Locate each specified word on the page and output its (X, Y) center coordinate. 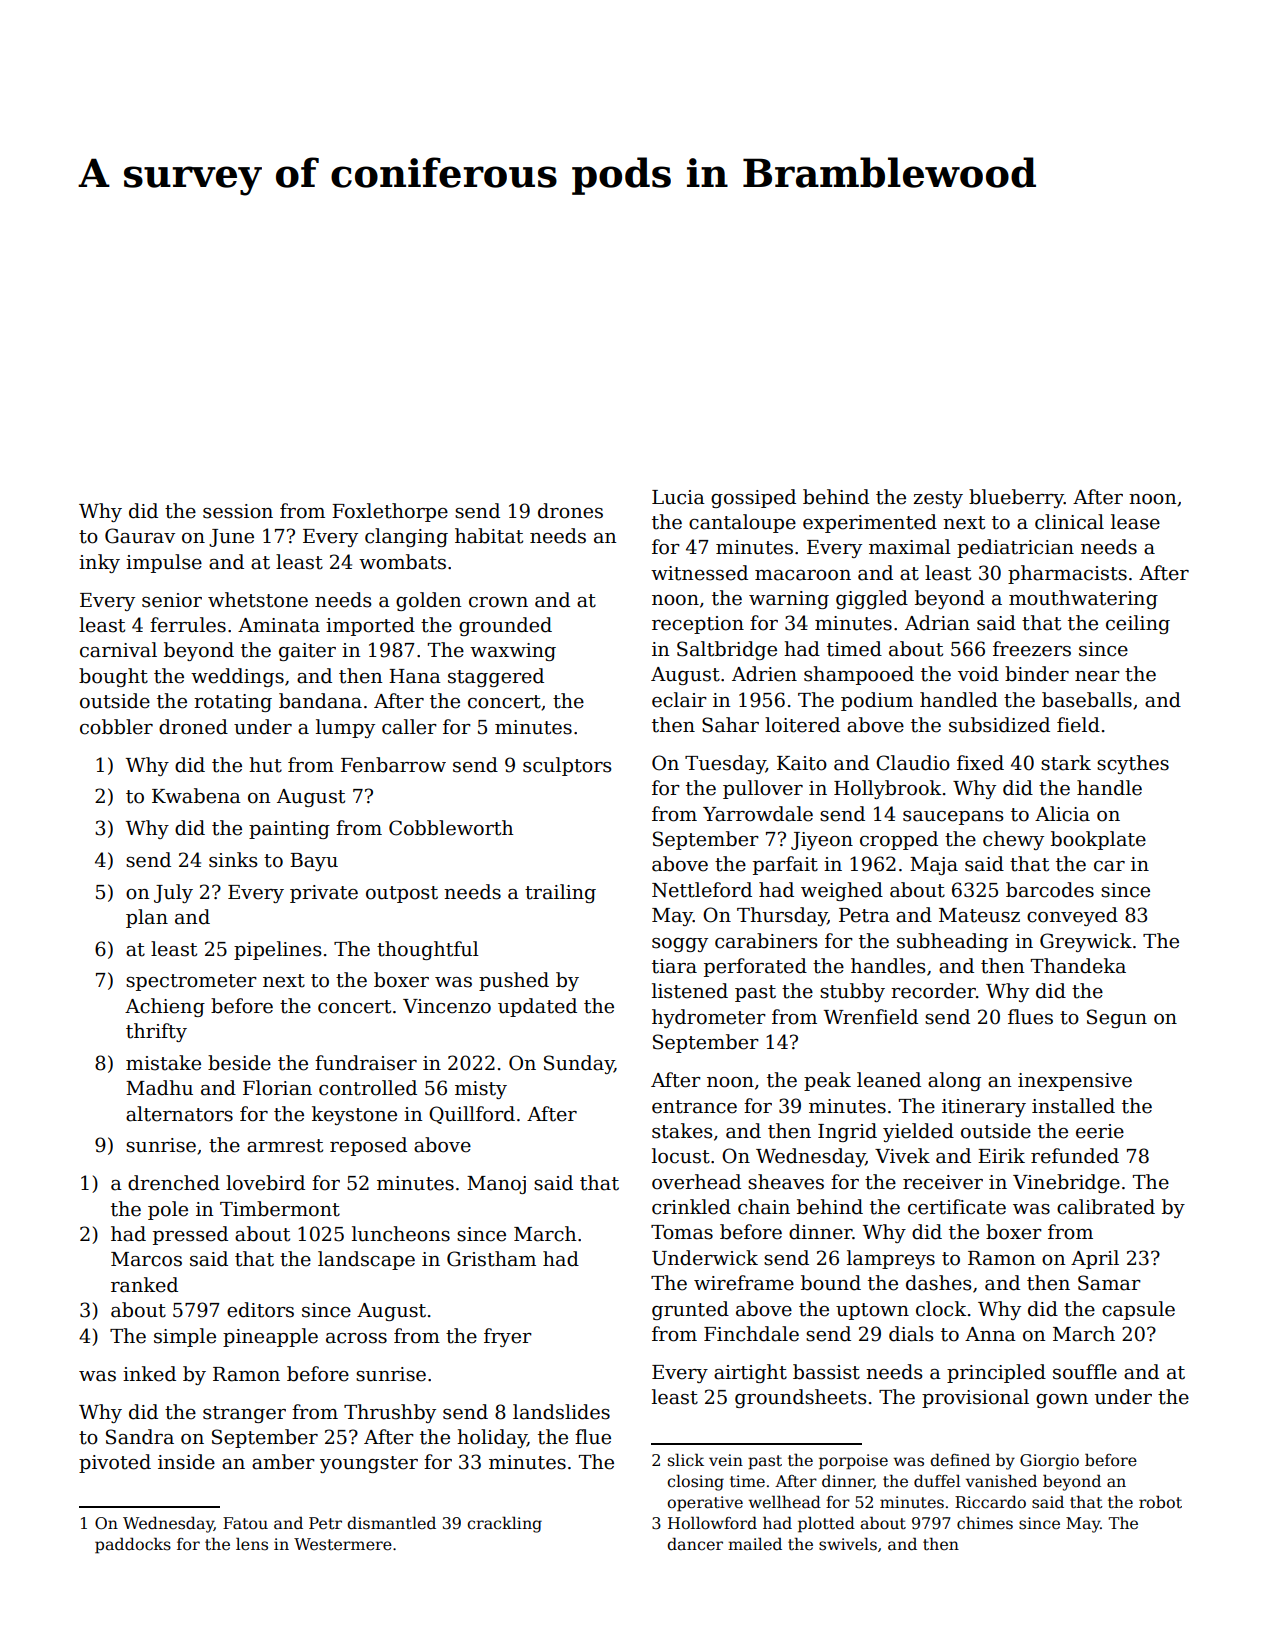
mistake (163, 1063)
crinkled (691, 1207)
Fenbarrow (393, 765)
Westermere (343, 1544)
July (173, 893)
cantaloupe (742, 523)
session (238, 511)
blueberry (1016, 498)
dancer (695, 1544)
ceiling (1138, 624)
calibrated (1106, 1207)
